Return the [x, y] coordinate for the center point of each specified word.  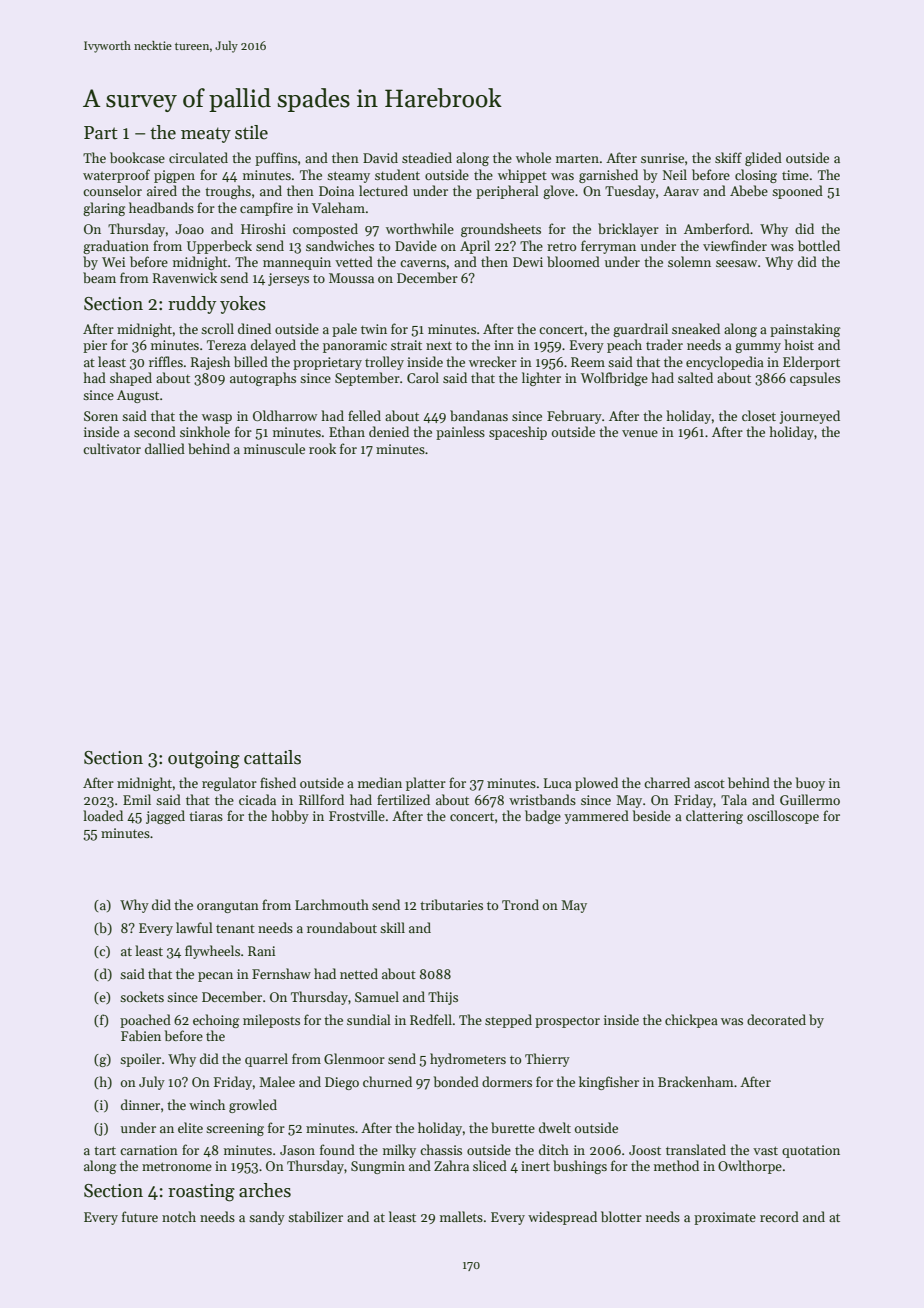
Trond [520, 904]
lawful [194, 927]
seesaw [736, 263]
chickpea [691, 1021]
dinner [140, 1104]
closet [759, 415]
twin [374, 329]
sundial [369, 1019]
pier [95, 346]
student [397, 174]
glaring [104, 209]
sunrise [662, 158]
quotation [811, 1151]
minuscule [274, 448]
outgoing [204, 760]
